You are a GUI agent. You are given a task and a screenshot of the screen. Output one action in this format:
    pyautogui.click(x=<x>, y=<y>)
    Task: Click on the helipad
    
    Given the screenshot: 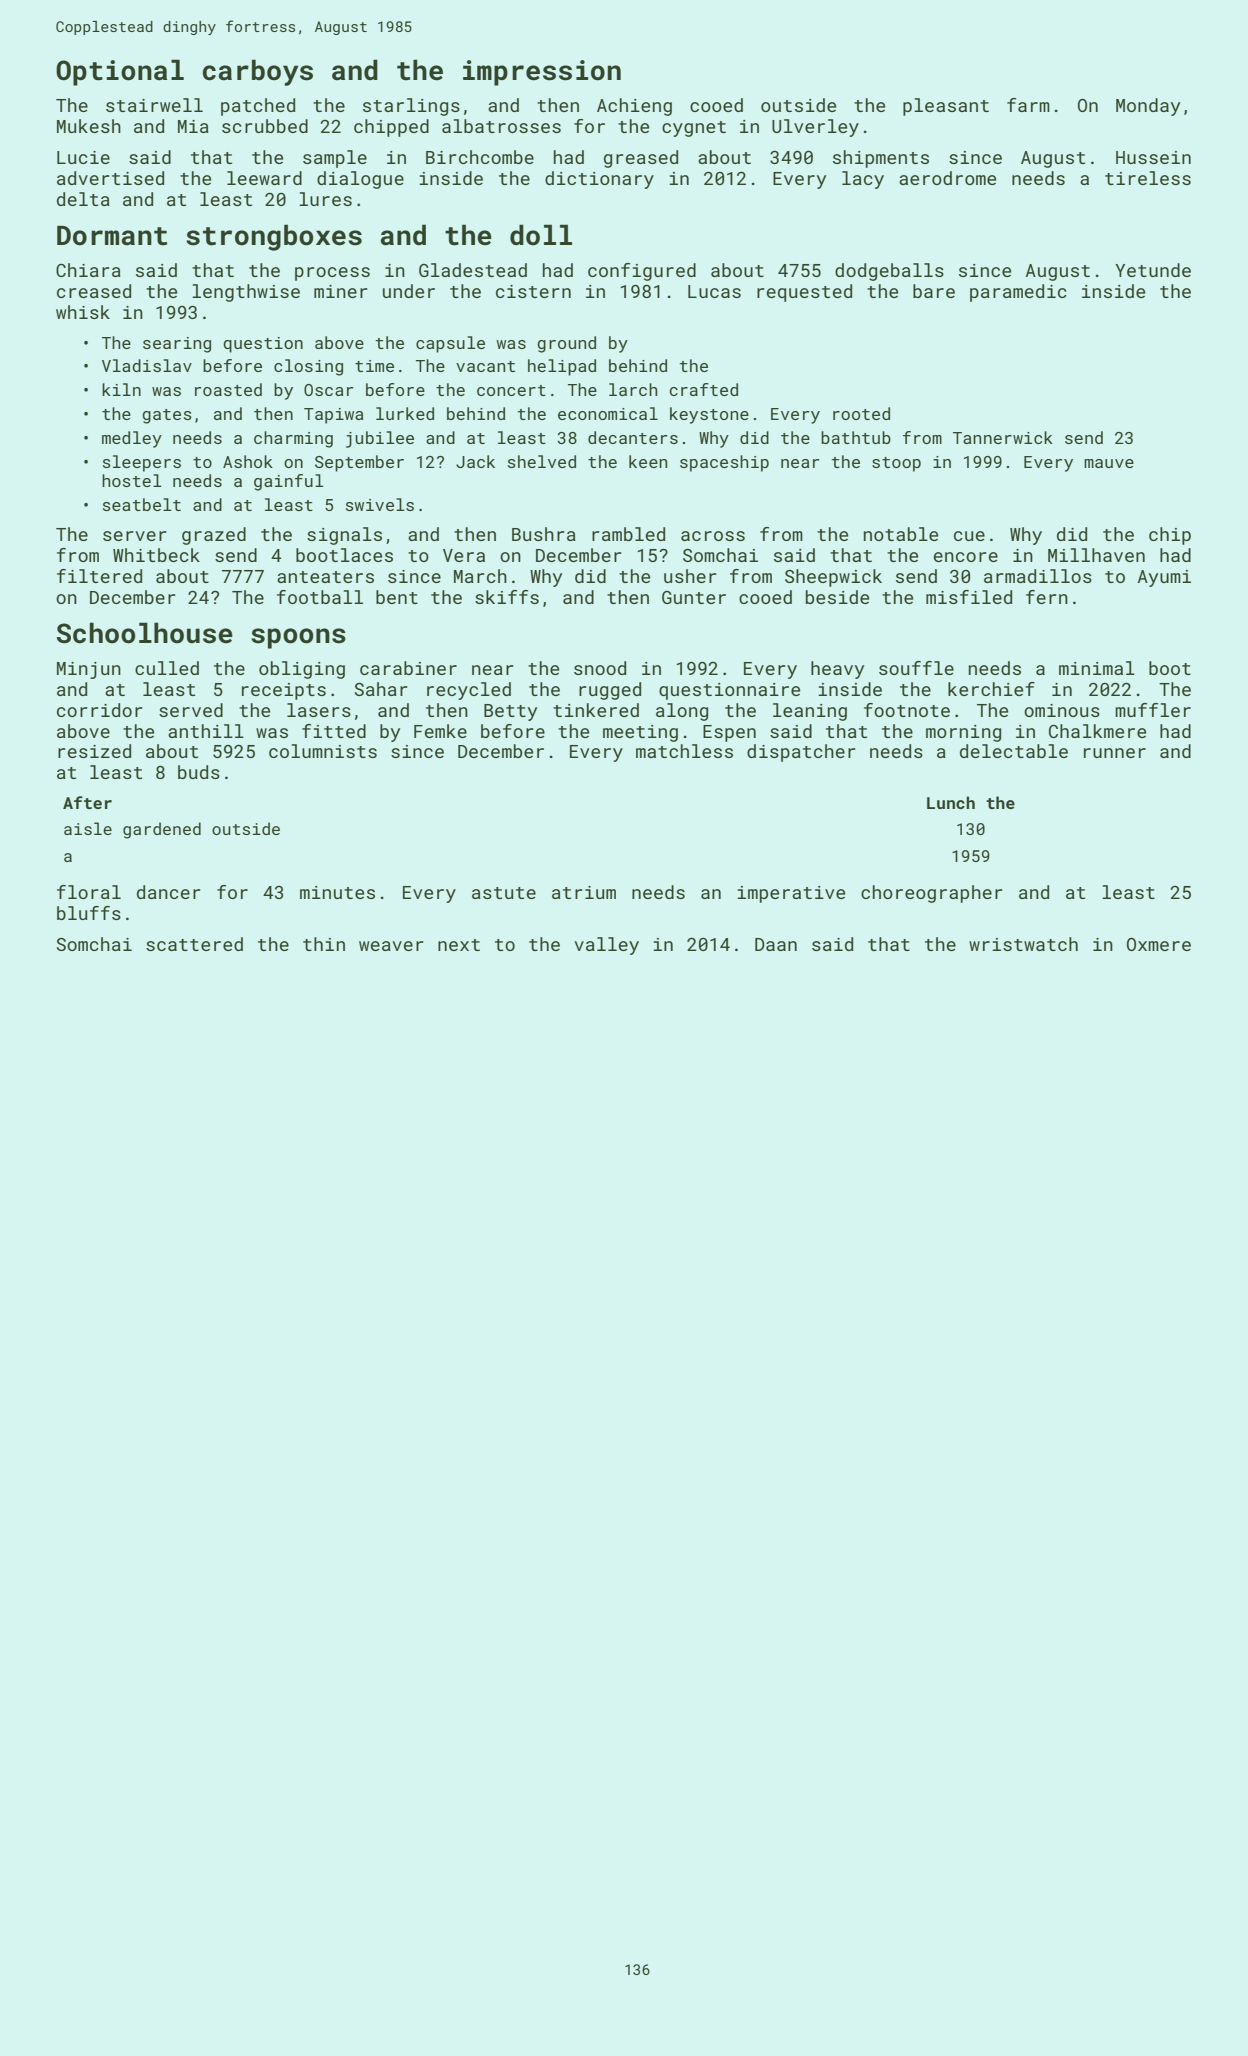 What is the action you would take?
    pyautogui.click(x=562, y=367)
